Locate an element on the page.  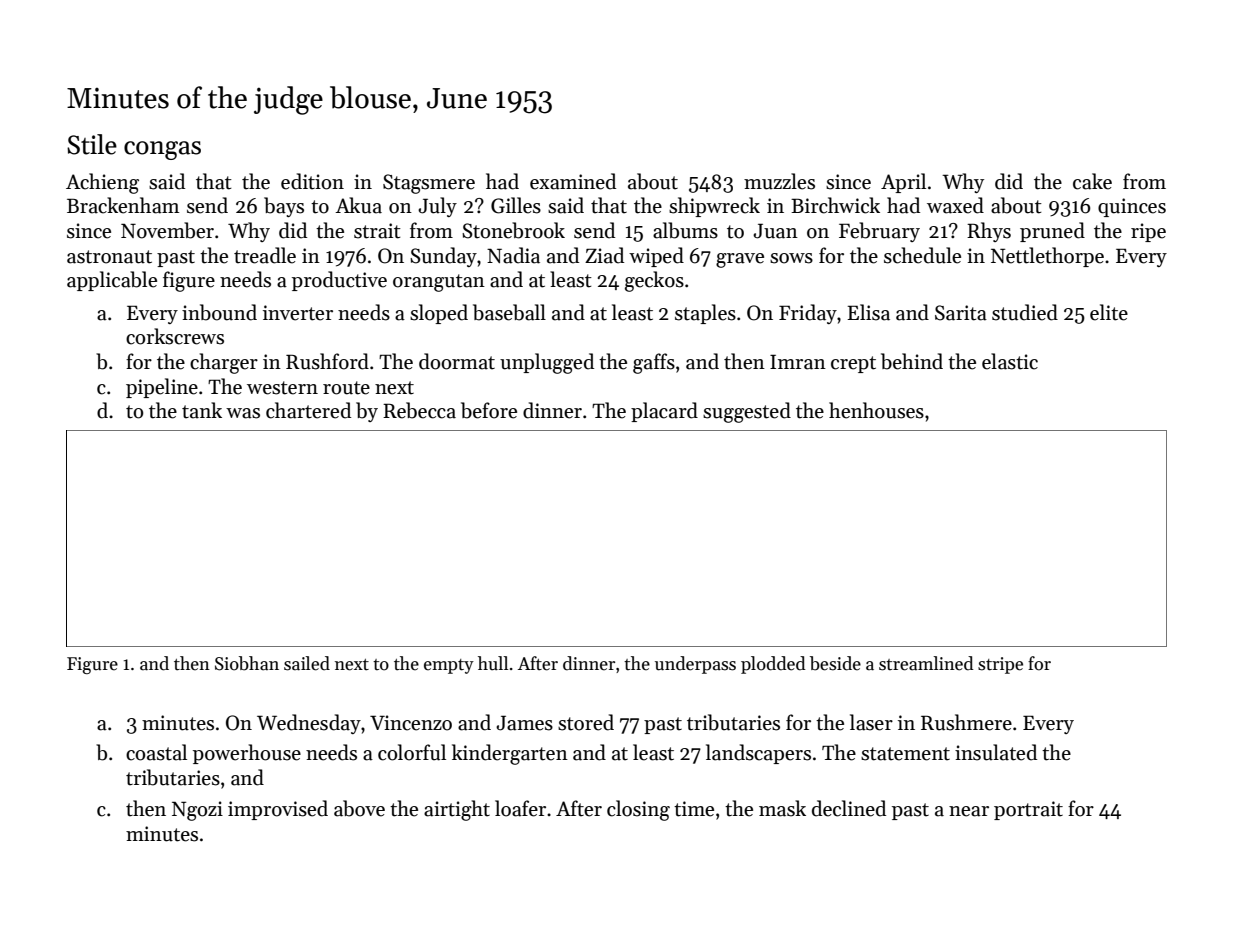
stored is located at coordinates (586, 722).
